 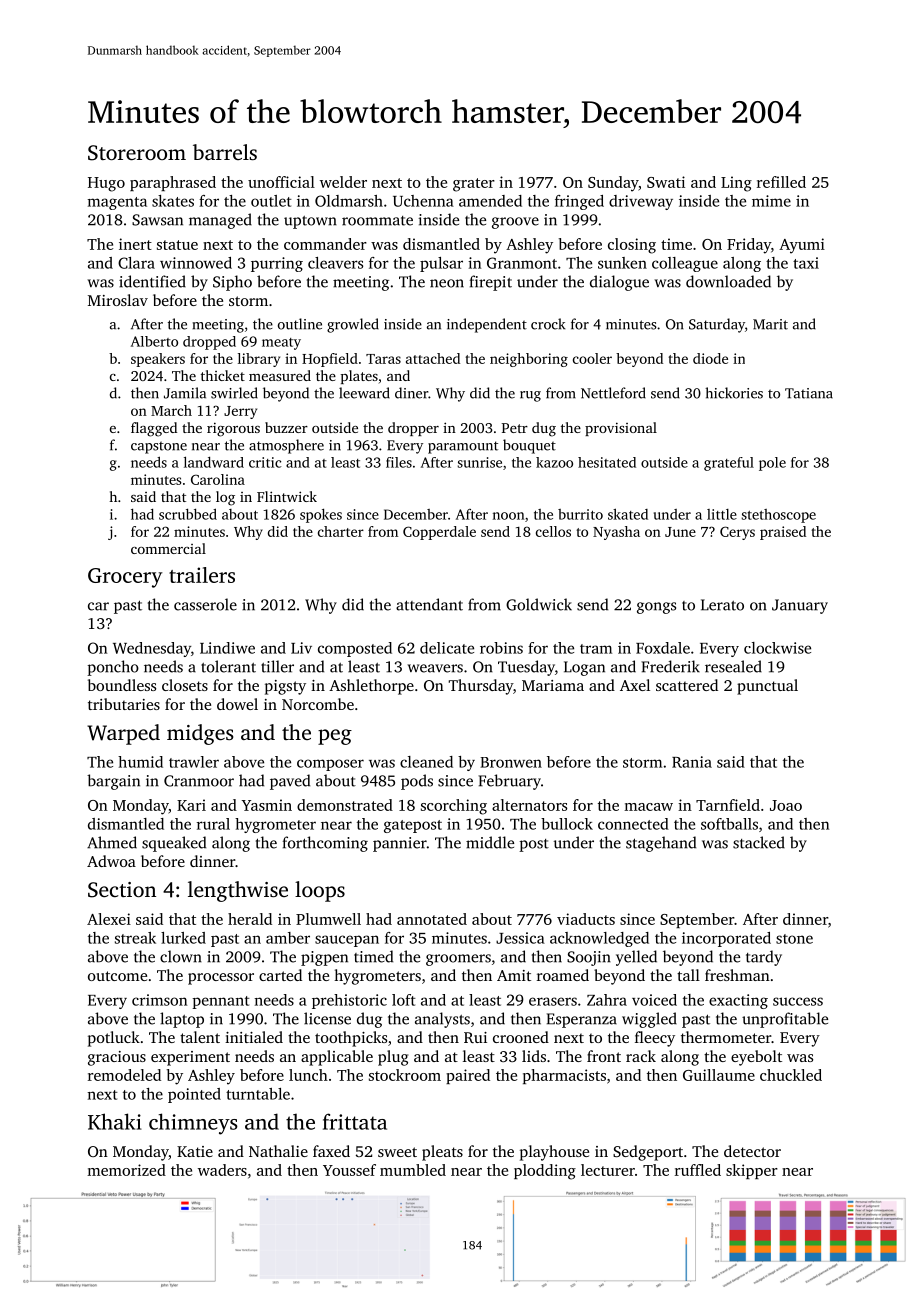 I want to click on provisional, so click(x=621, y=429).
